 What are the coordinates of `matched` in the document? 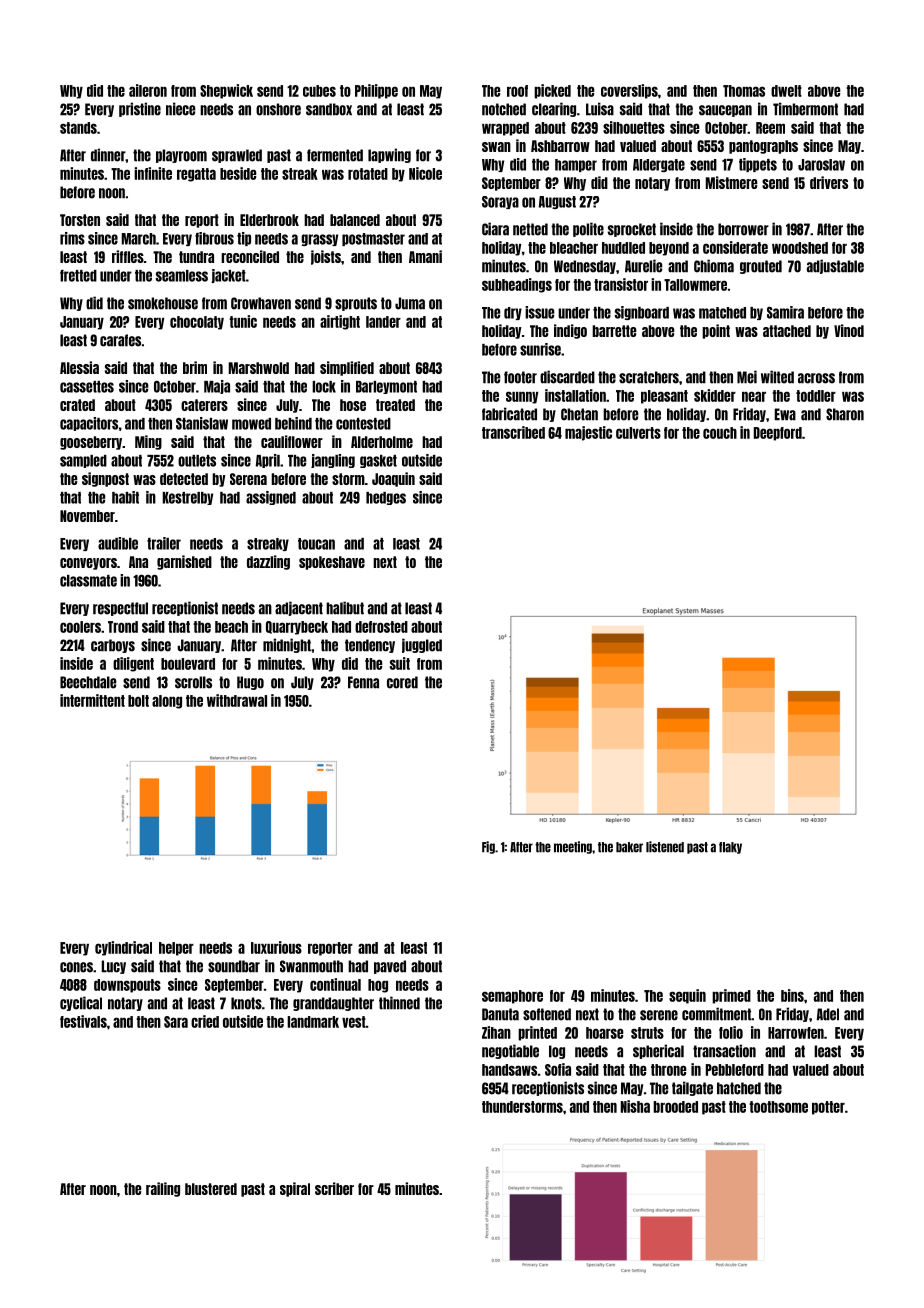 It's located at (722, 313).
